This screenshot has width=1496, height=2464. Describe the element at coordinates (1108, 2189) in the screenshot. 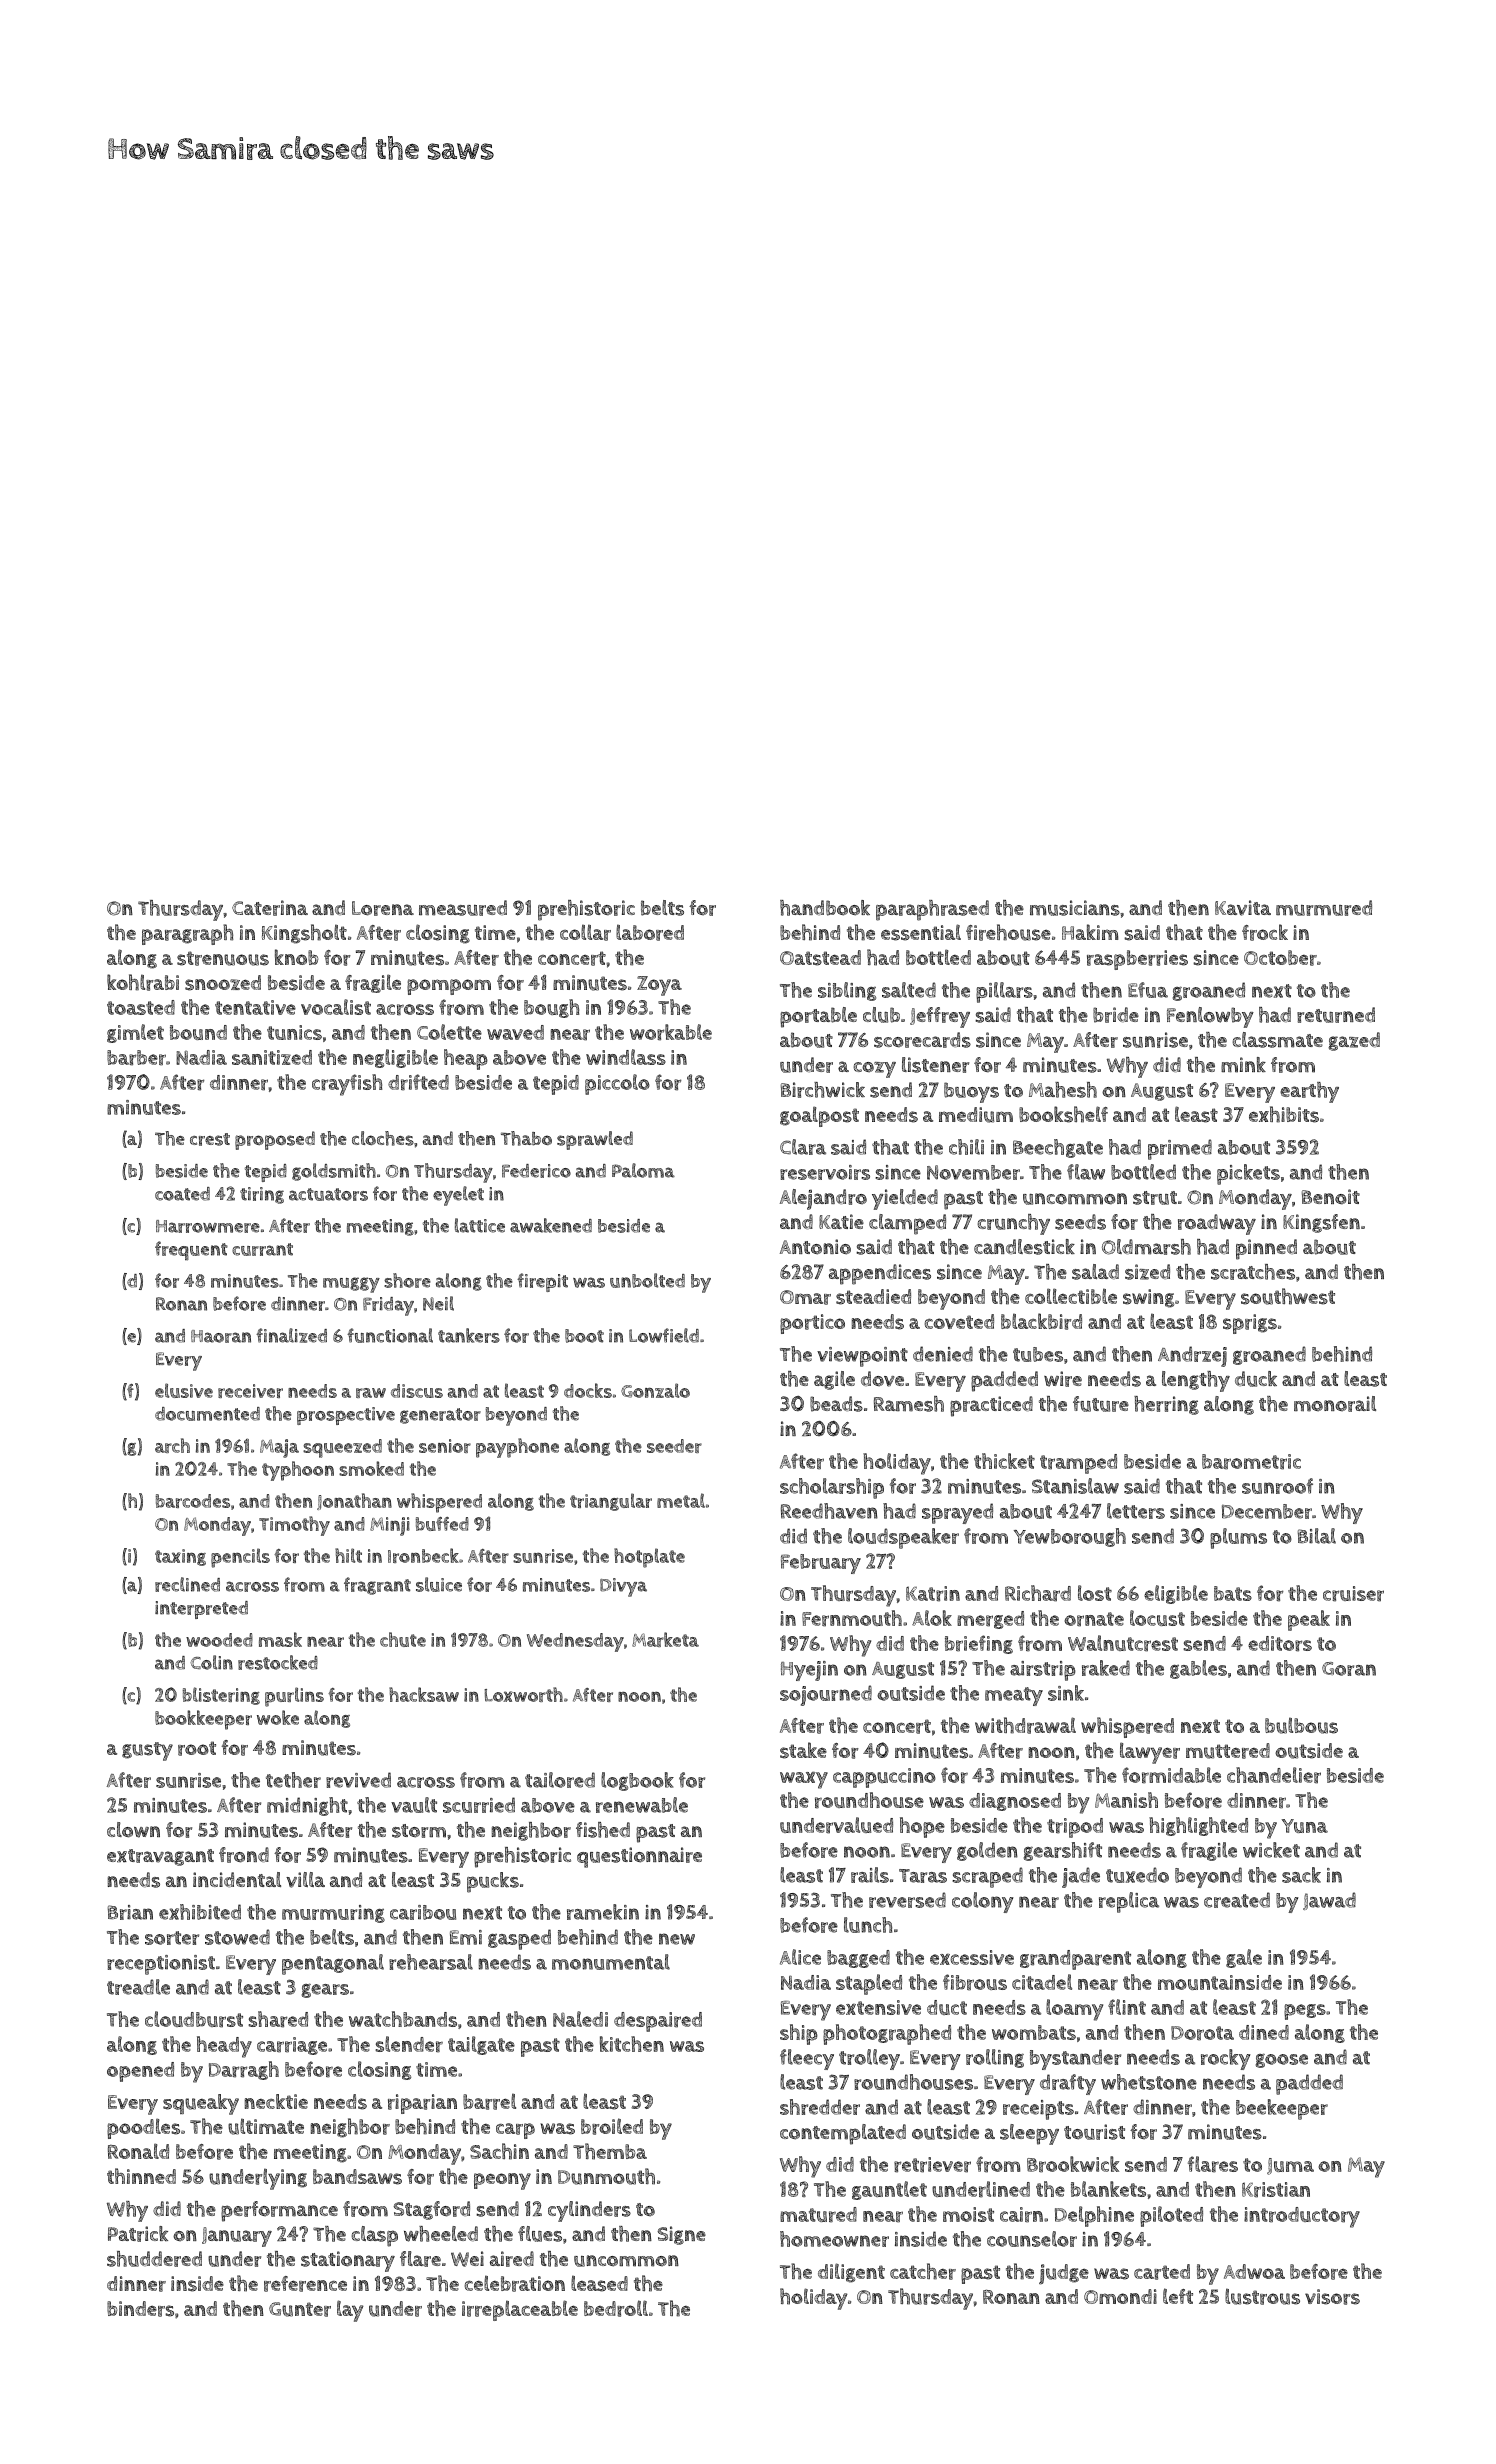

I see `blankets` at that location.
